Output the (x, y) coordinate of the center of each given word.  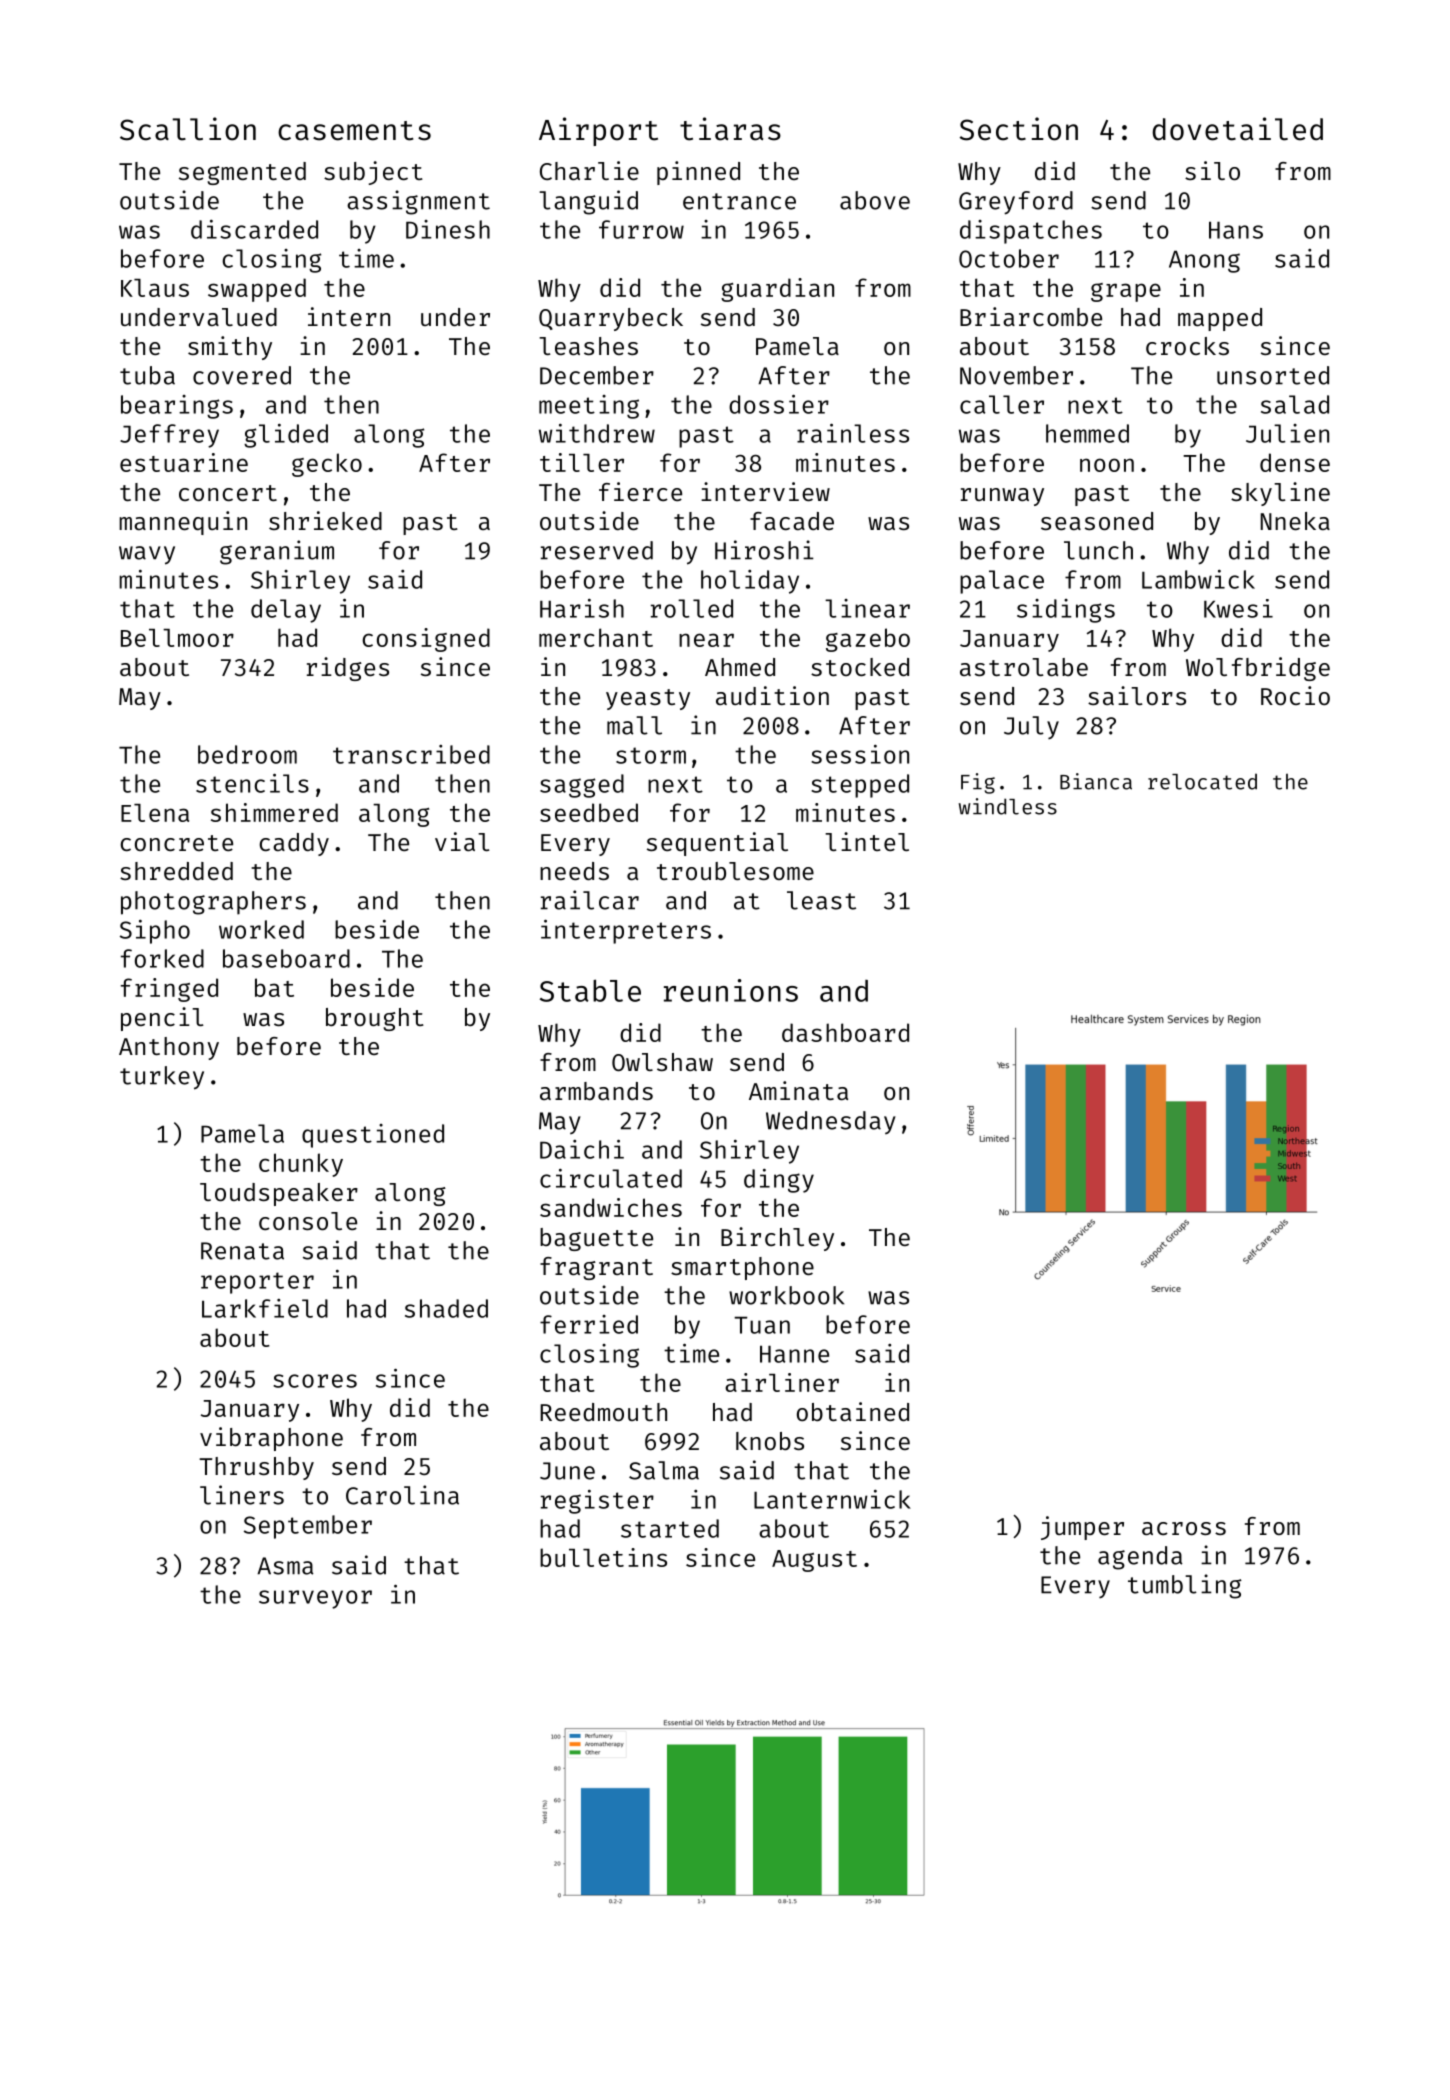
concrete (176, 843)
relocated (1202, 781)
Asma (285, 1566)
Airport (598, 131)
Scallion (188, 129)
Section (1019, 129)
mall (634, 725)
